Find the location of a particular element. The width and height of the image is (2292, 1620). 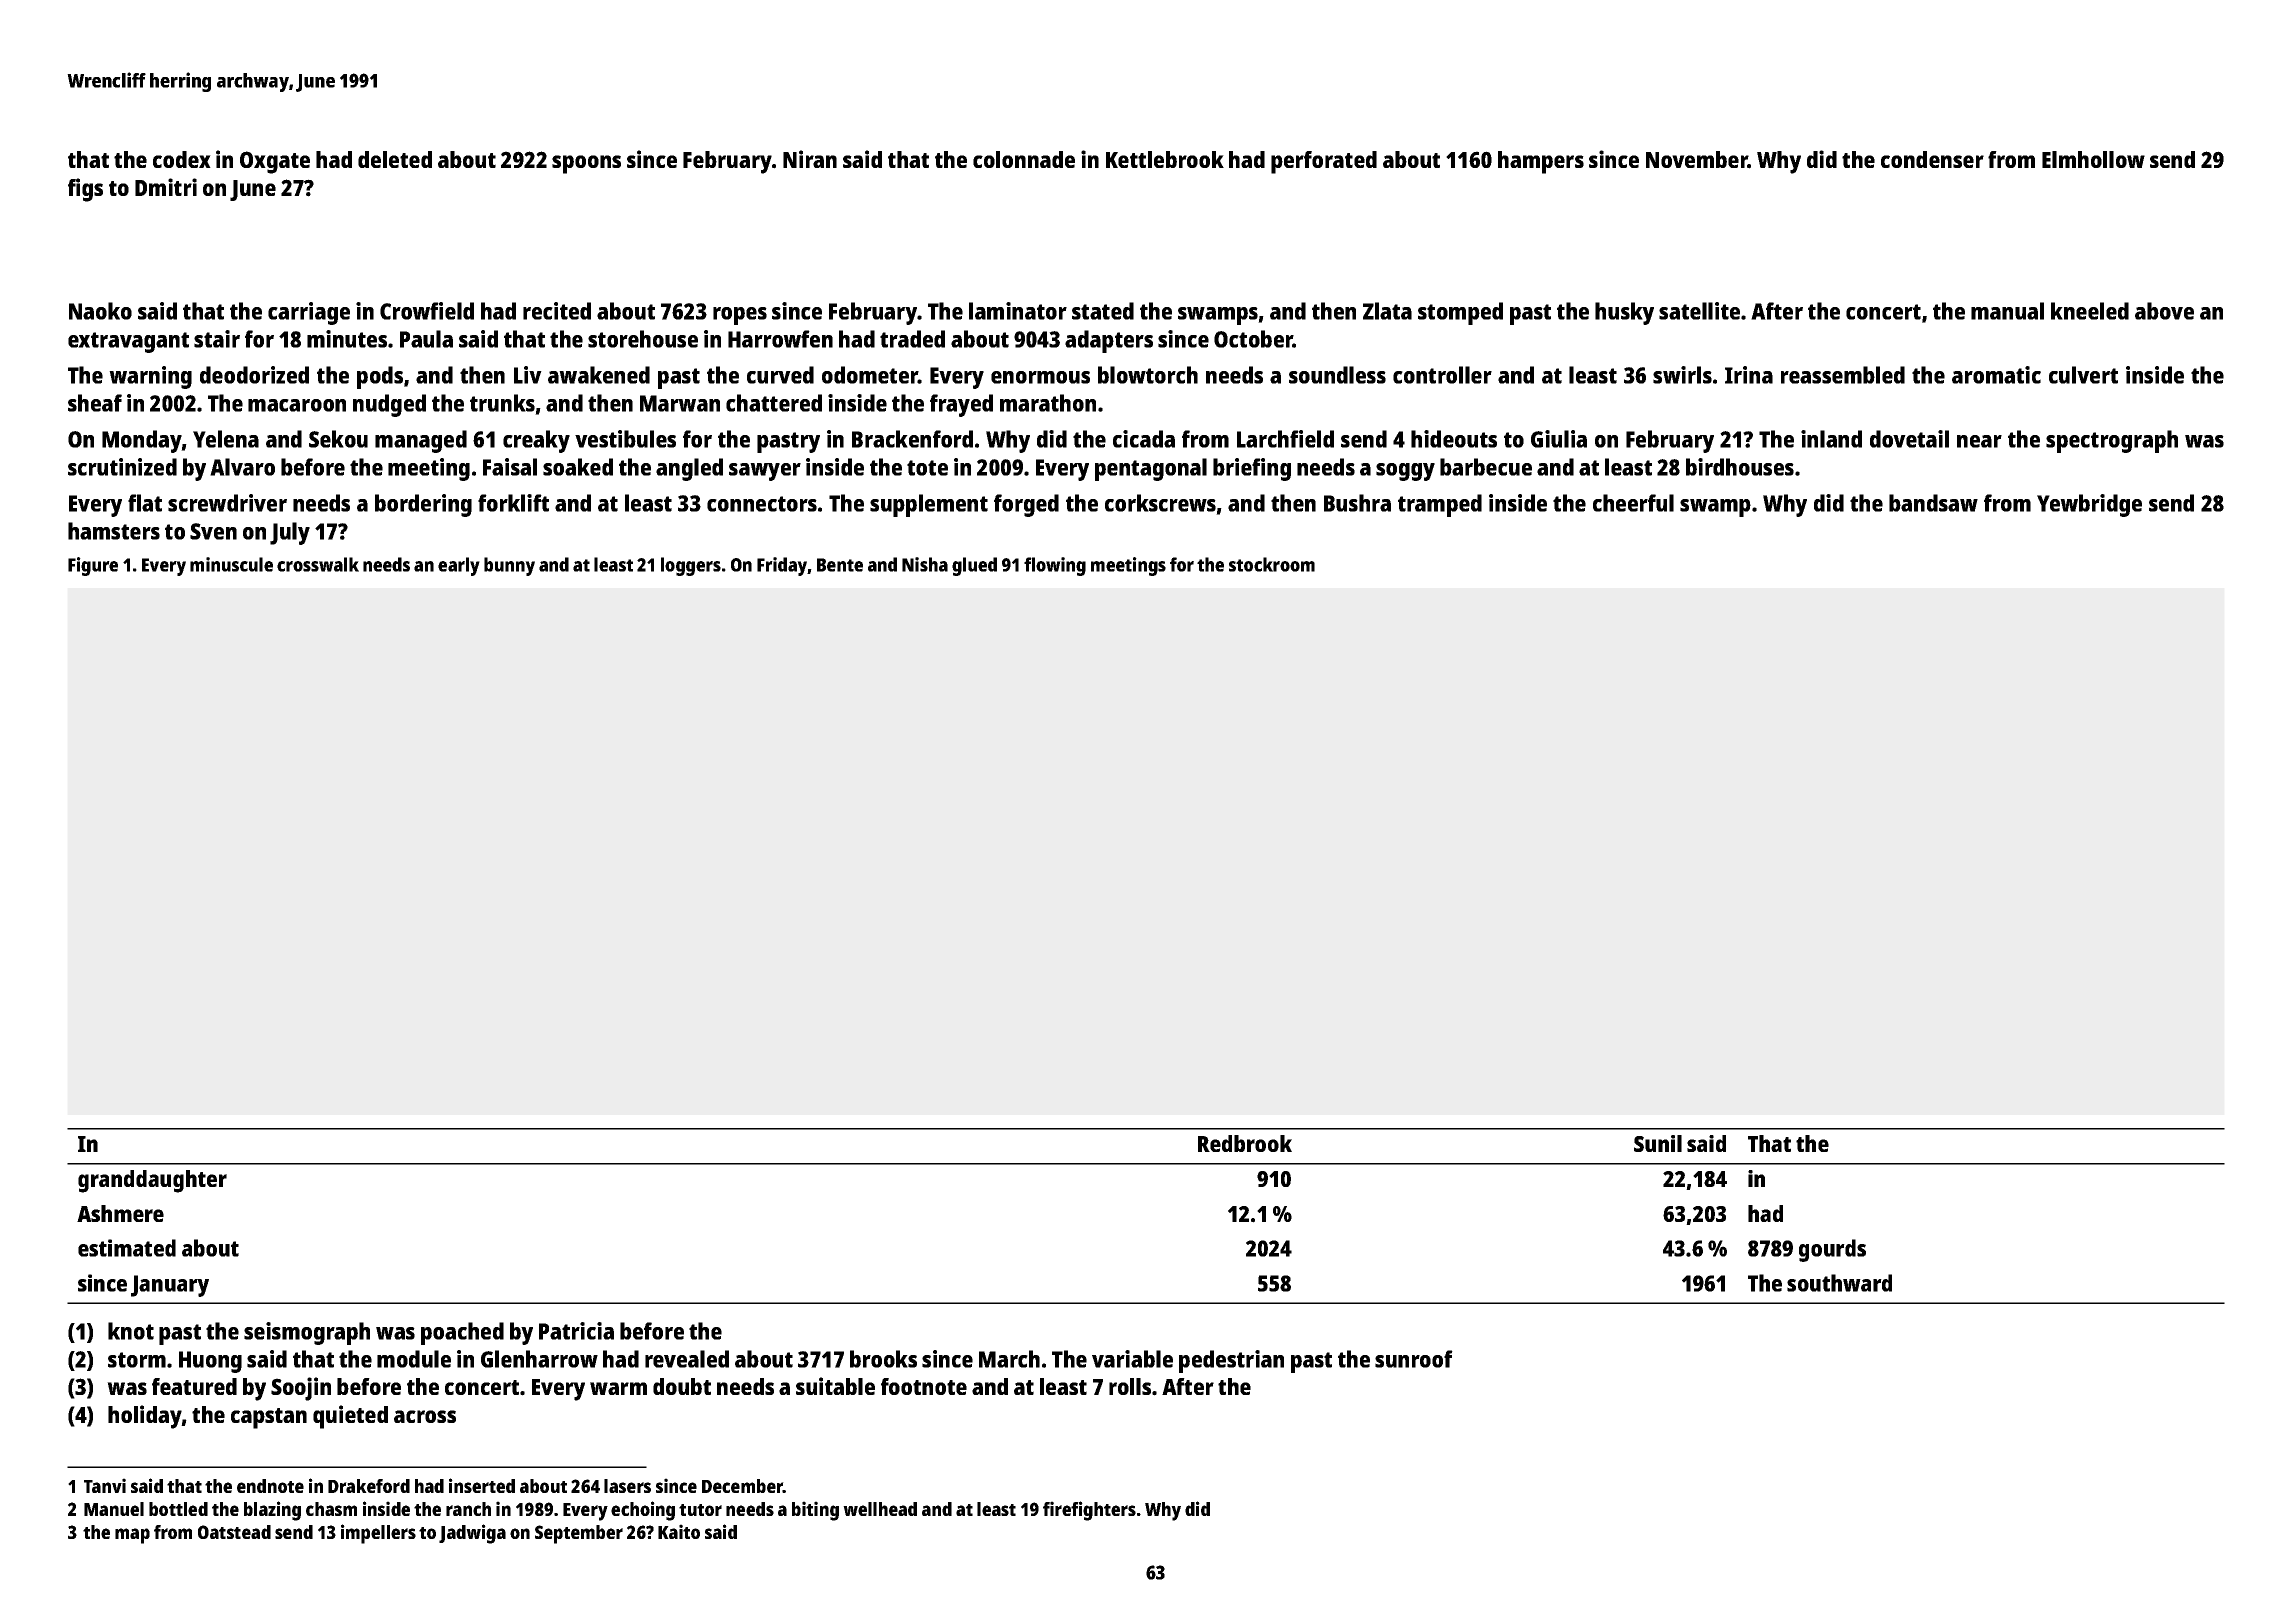

deleted is located at coordinates (395, 159).
